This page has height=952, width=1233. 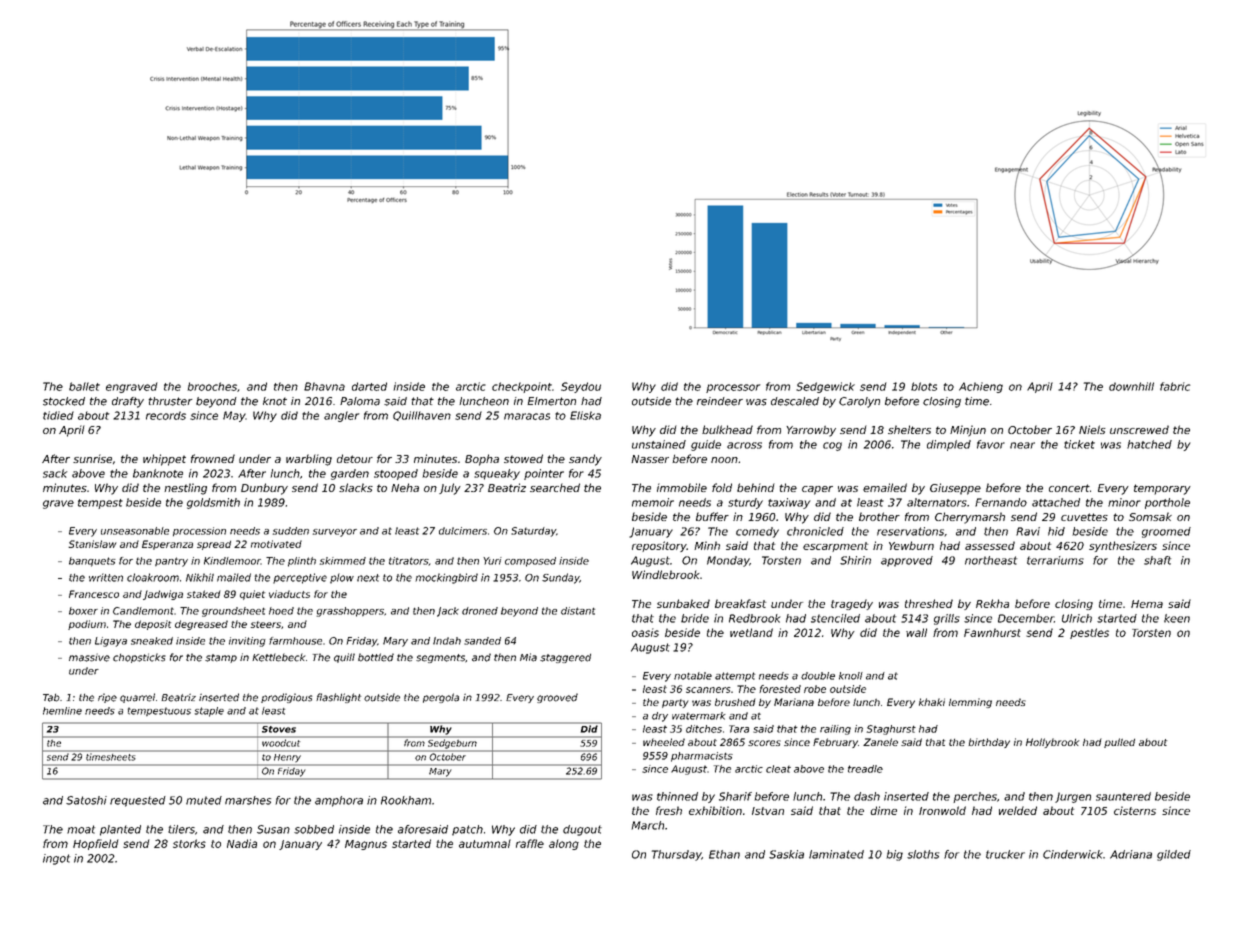 I want to click on tidied, so click(x=58, y=415).
